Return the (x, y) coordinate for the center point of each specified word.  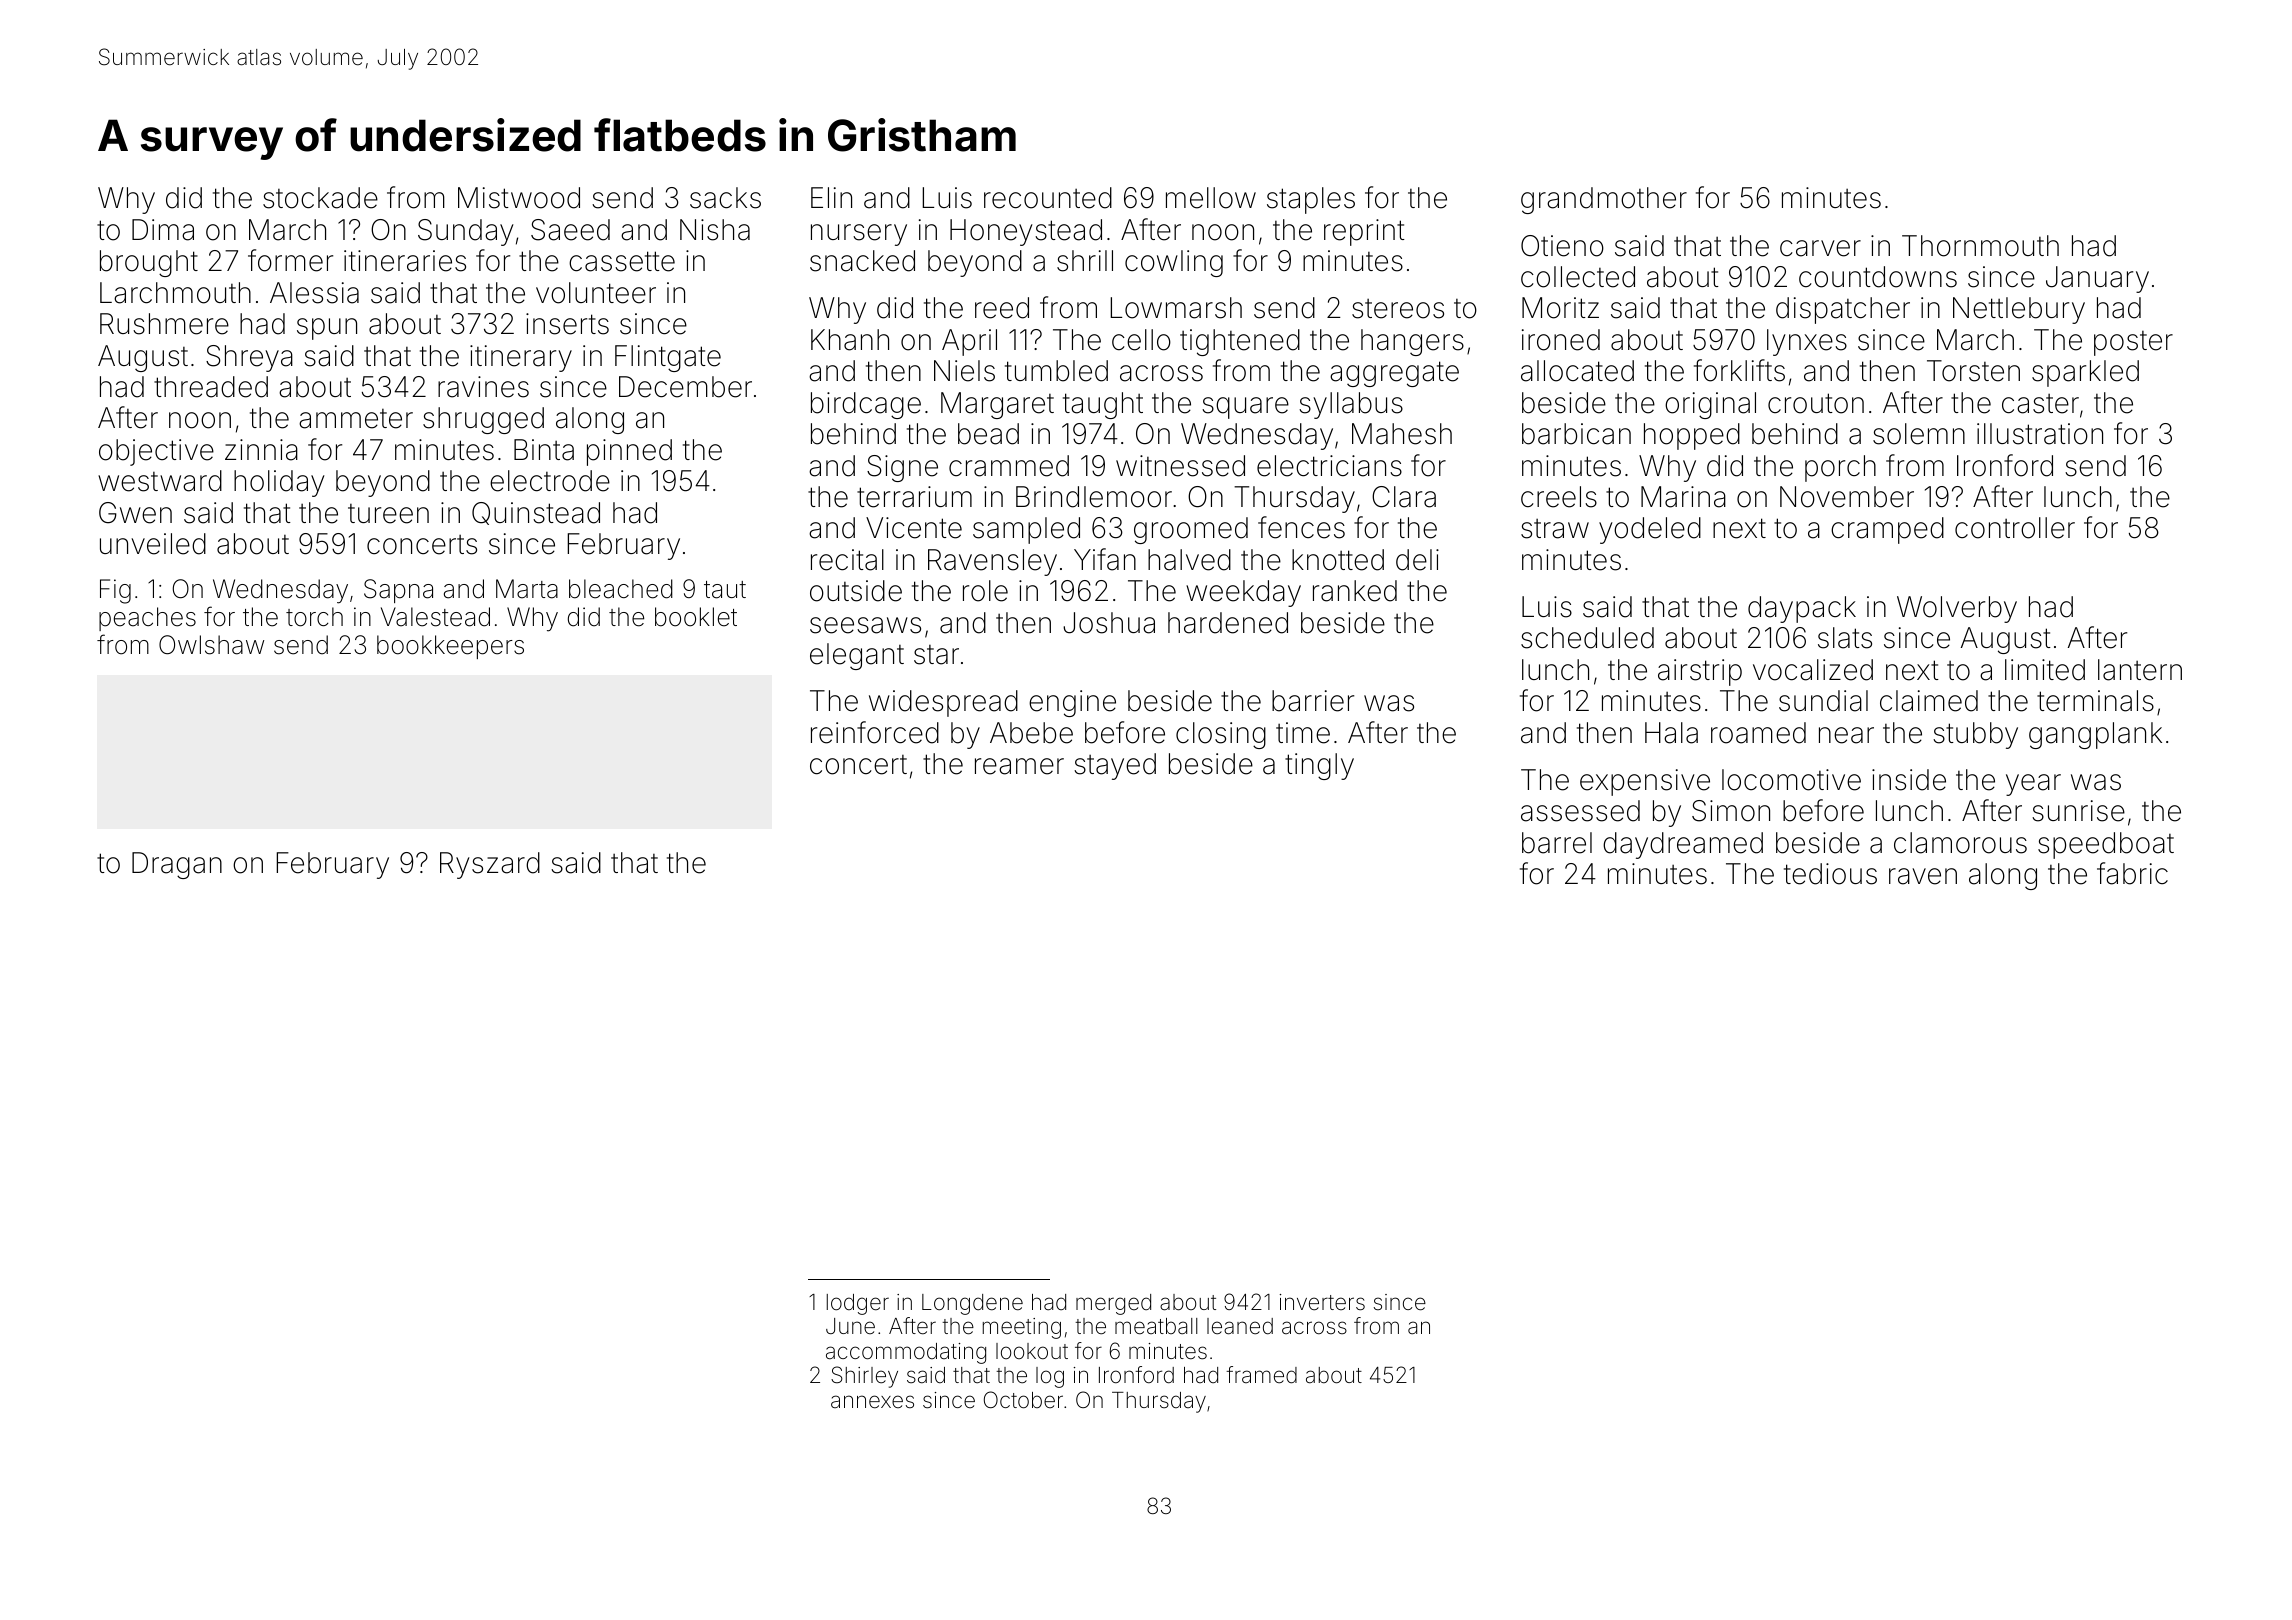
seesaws (865, 625)
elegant (857, 656)
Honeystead (1026, 232)
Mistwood (519, 198)
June (850, 1326)
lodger (858, 1304)
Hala (1671, 733)
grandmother (1604, 200)
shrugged (483, 420)
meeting (1022, 1328)
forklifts (1739, 370)
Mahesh (1402, 434)
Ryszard (490, 865)
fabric (2132, 873)
